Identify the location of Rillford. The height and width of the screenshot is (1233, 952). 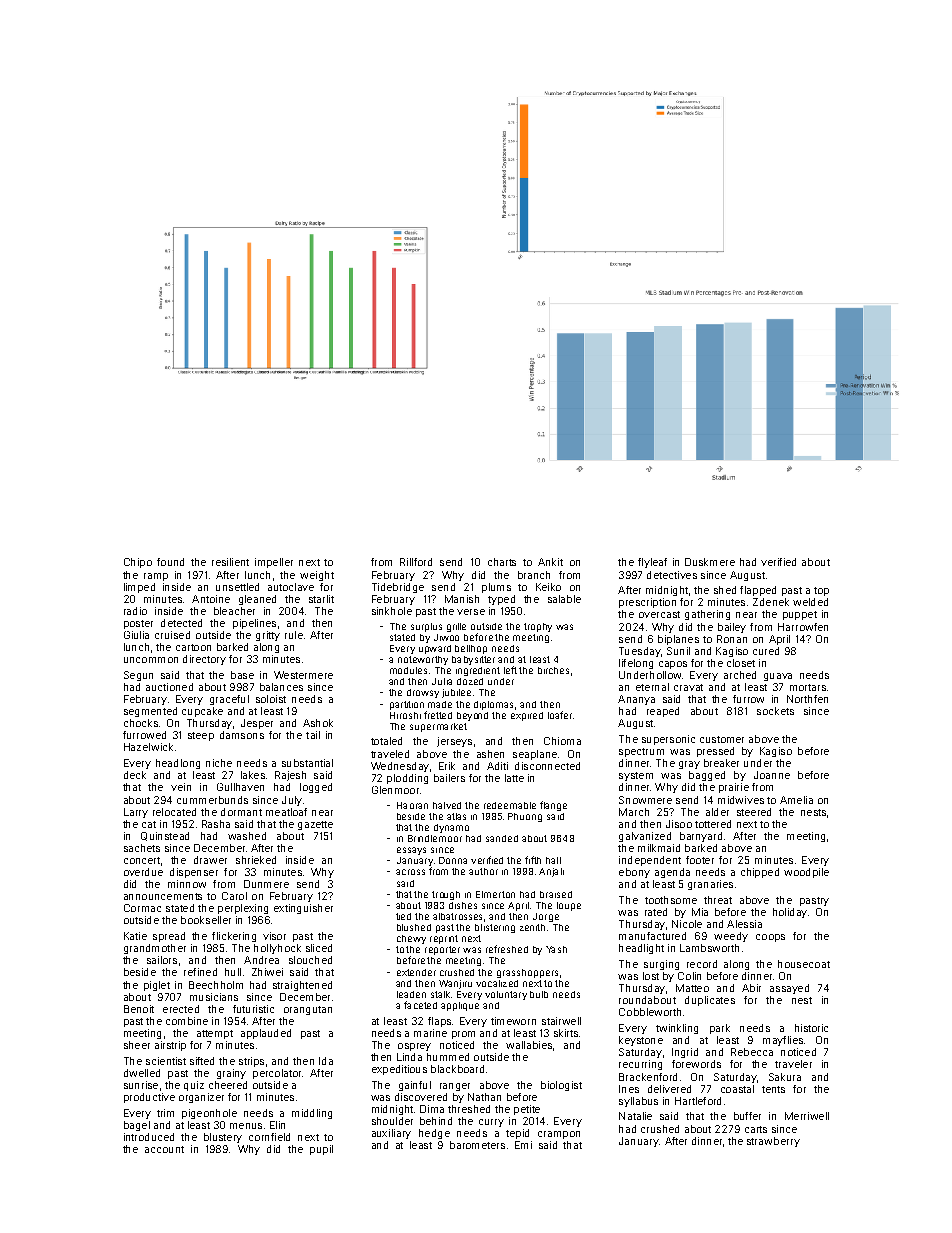
(416, 562).
